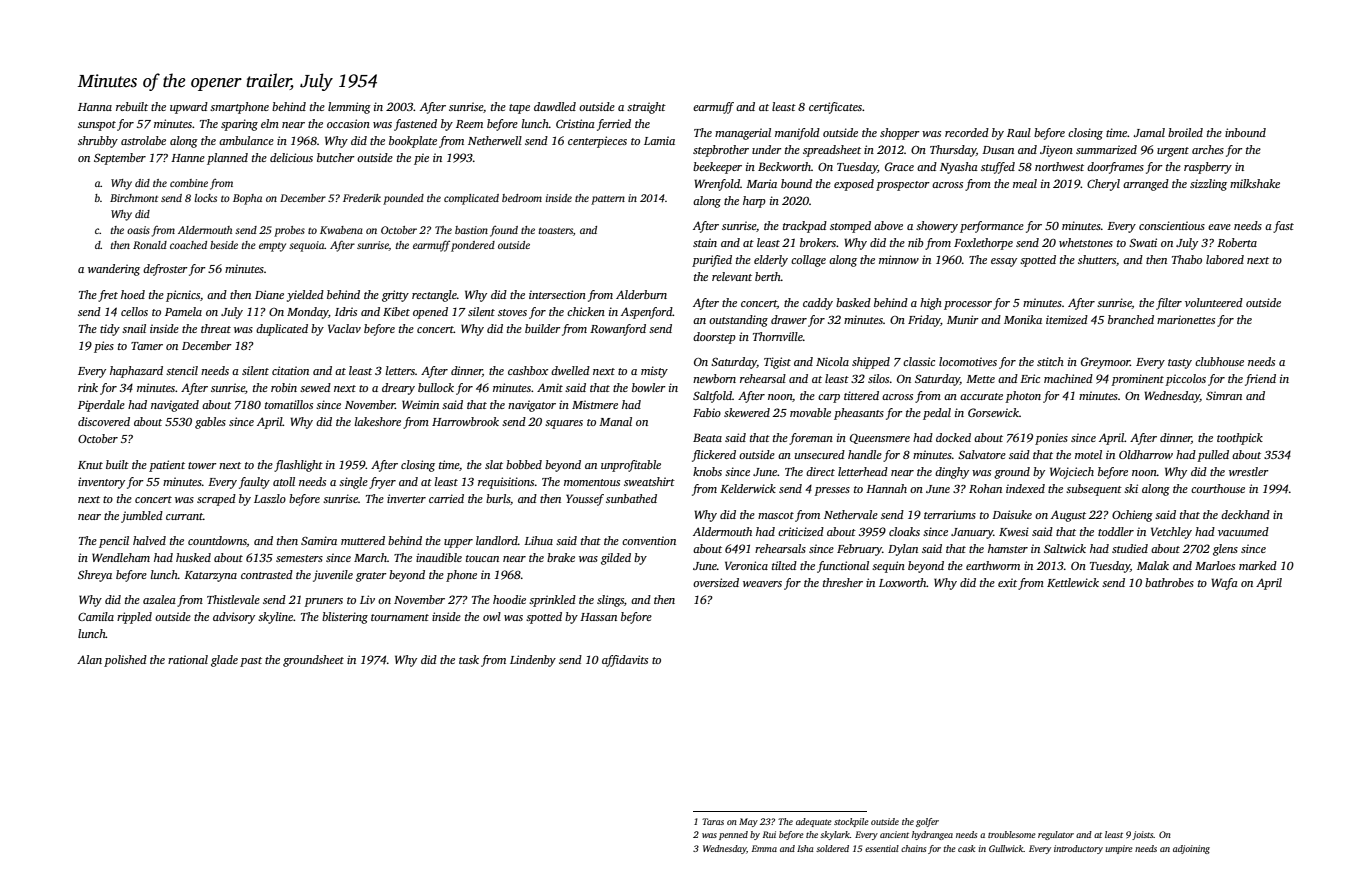 The height and width of the document is (887, 1372). I want to click on movable, so click(810, 412).
